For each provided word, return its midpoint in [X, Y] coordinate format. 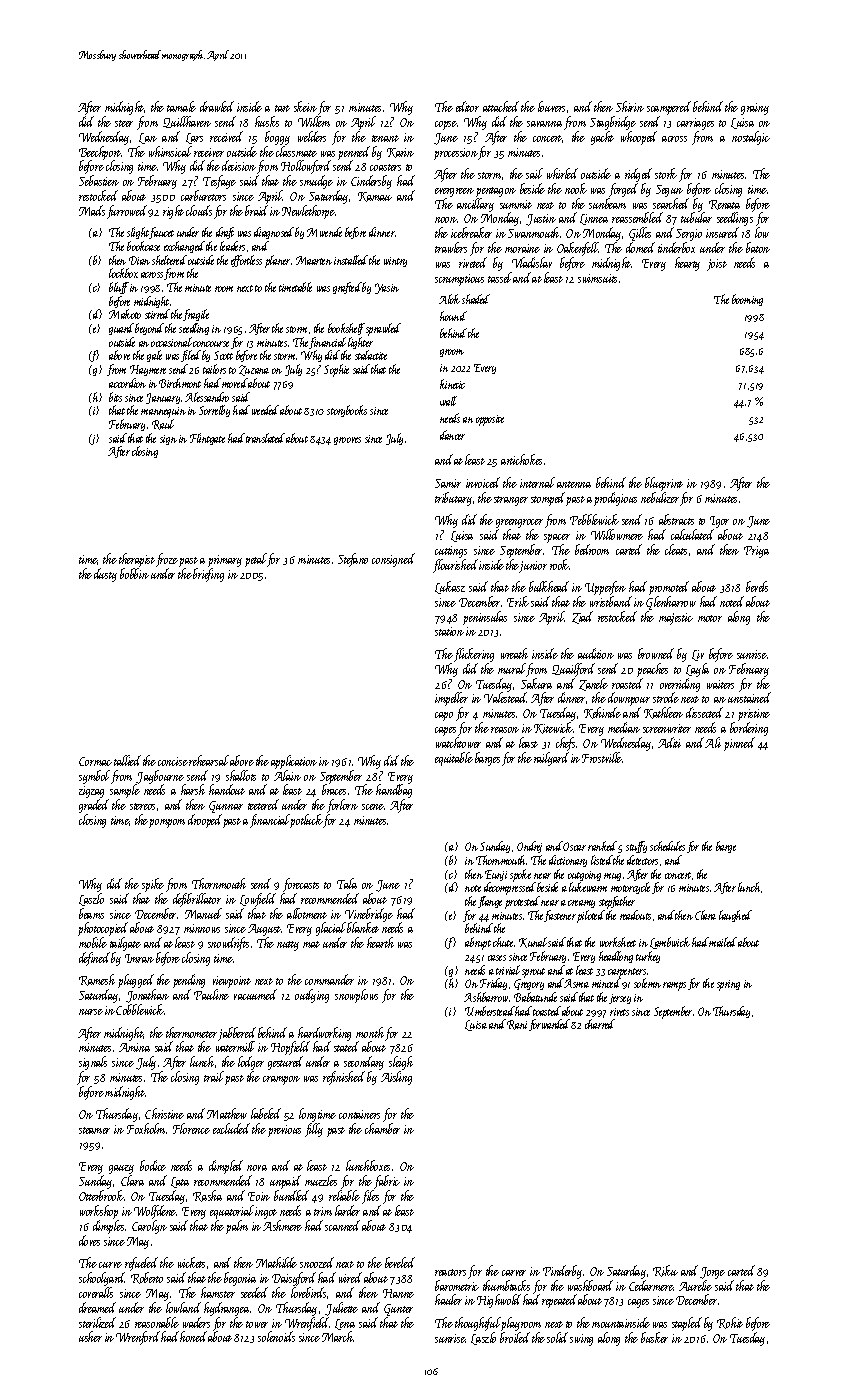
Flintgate [207, 439]
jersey [620, 999]
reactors [450, 1272]
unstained [749, 697]
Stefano [353, 560]
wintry [395, 262]
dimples [108, 1227]
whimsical [170, 151]
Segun [669, 191]
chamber [382, 1128]
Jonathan [147, 996]
